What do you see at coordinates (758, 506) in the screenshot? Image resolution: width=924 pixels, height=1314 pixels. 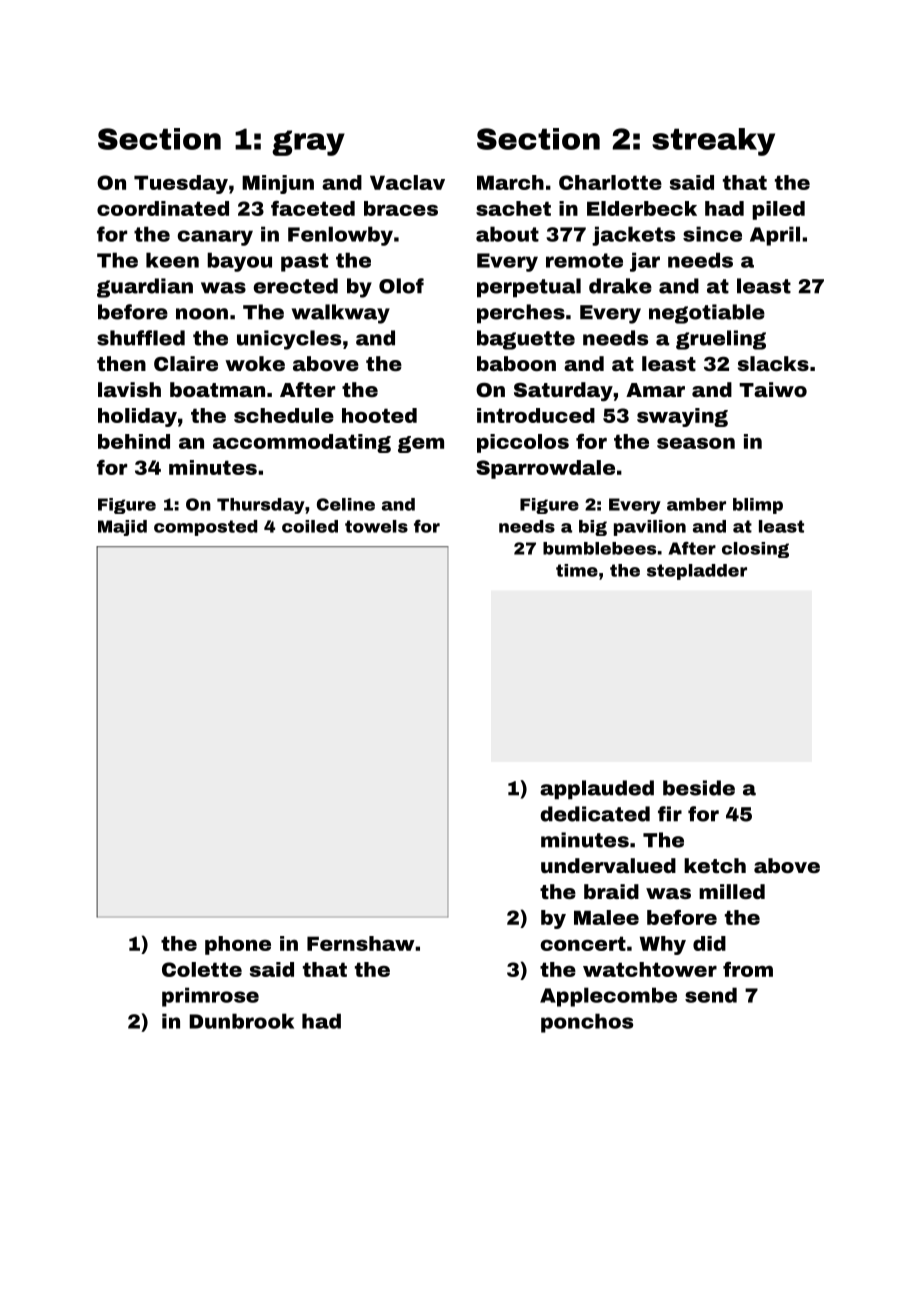 I see `blimp` at bounding box center [758, 506].
